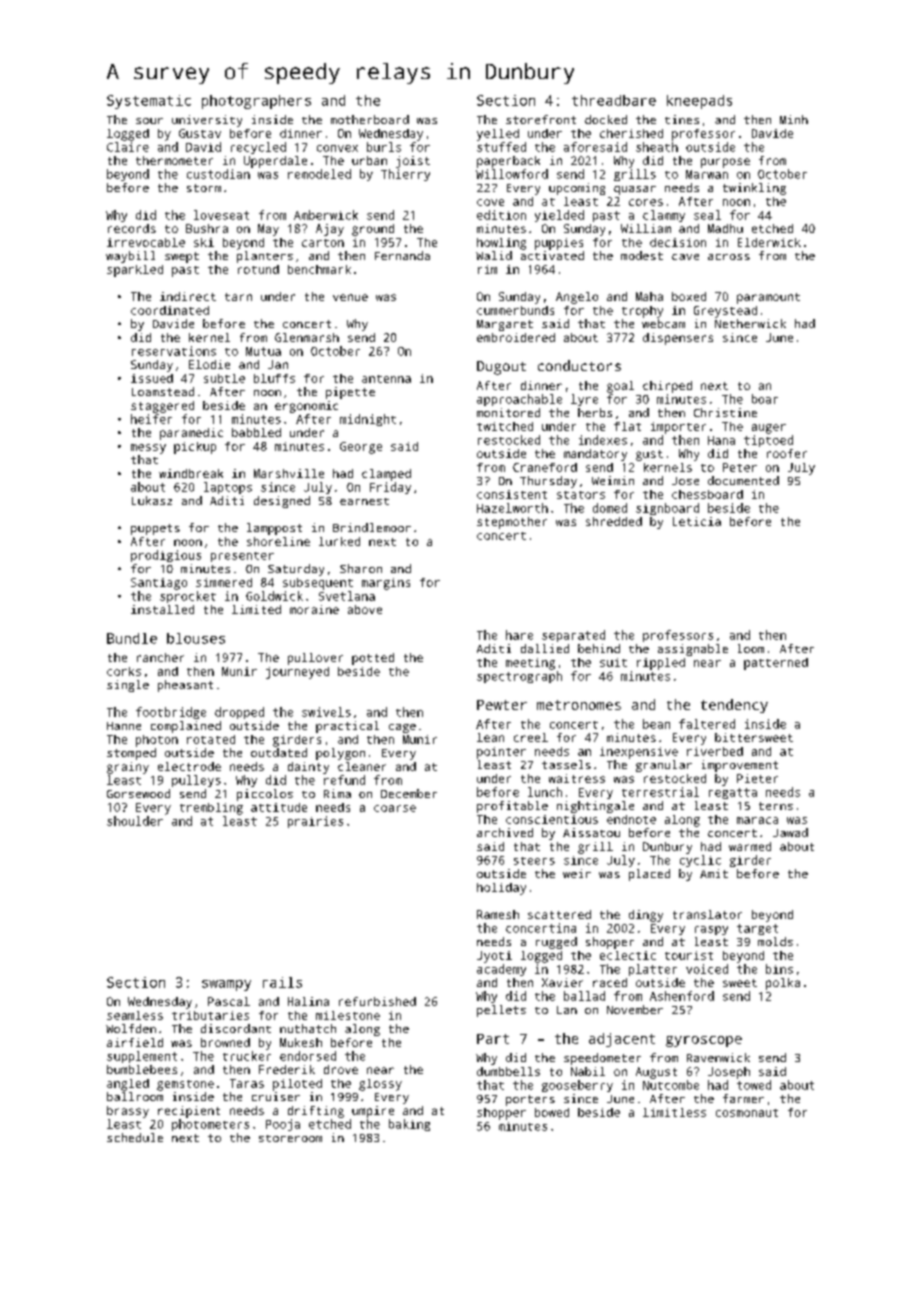  What do you see at coordinates (135, 1137) in the screenshot?
I see `schedule` at bounding box center [135, 1137].
